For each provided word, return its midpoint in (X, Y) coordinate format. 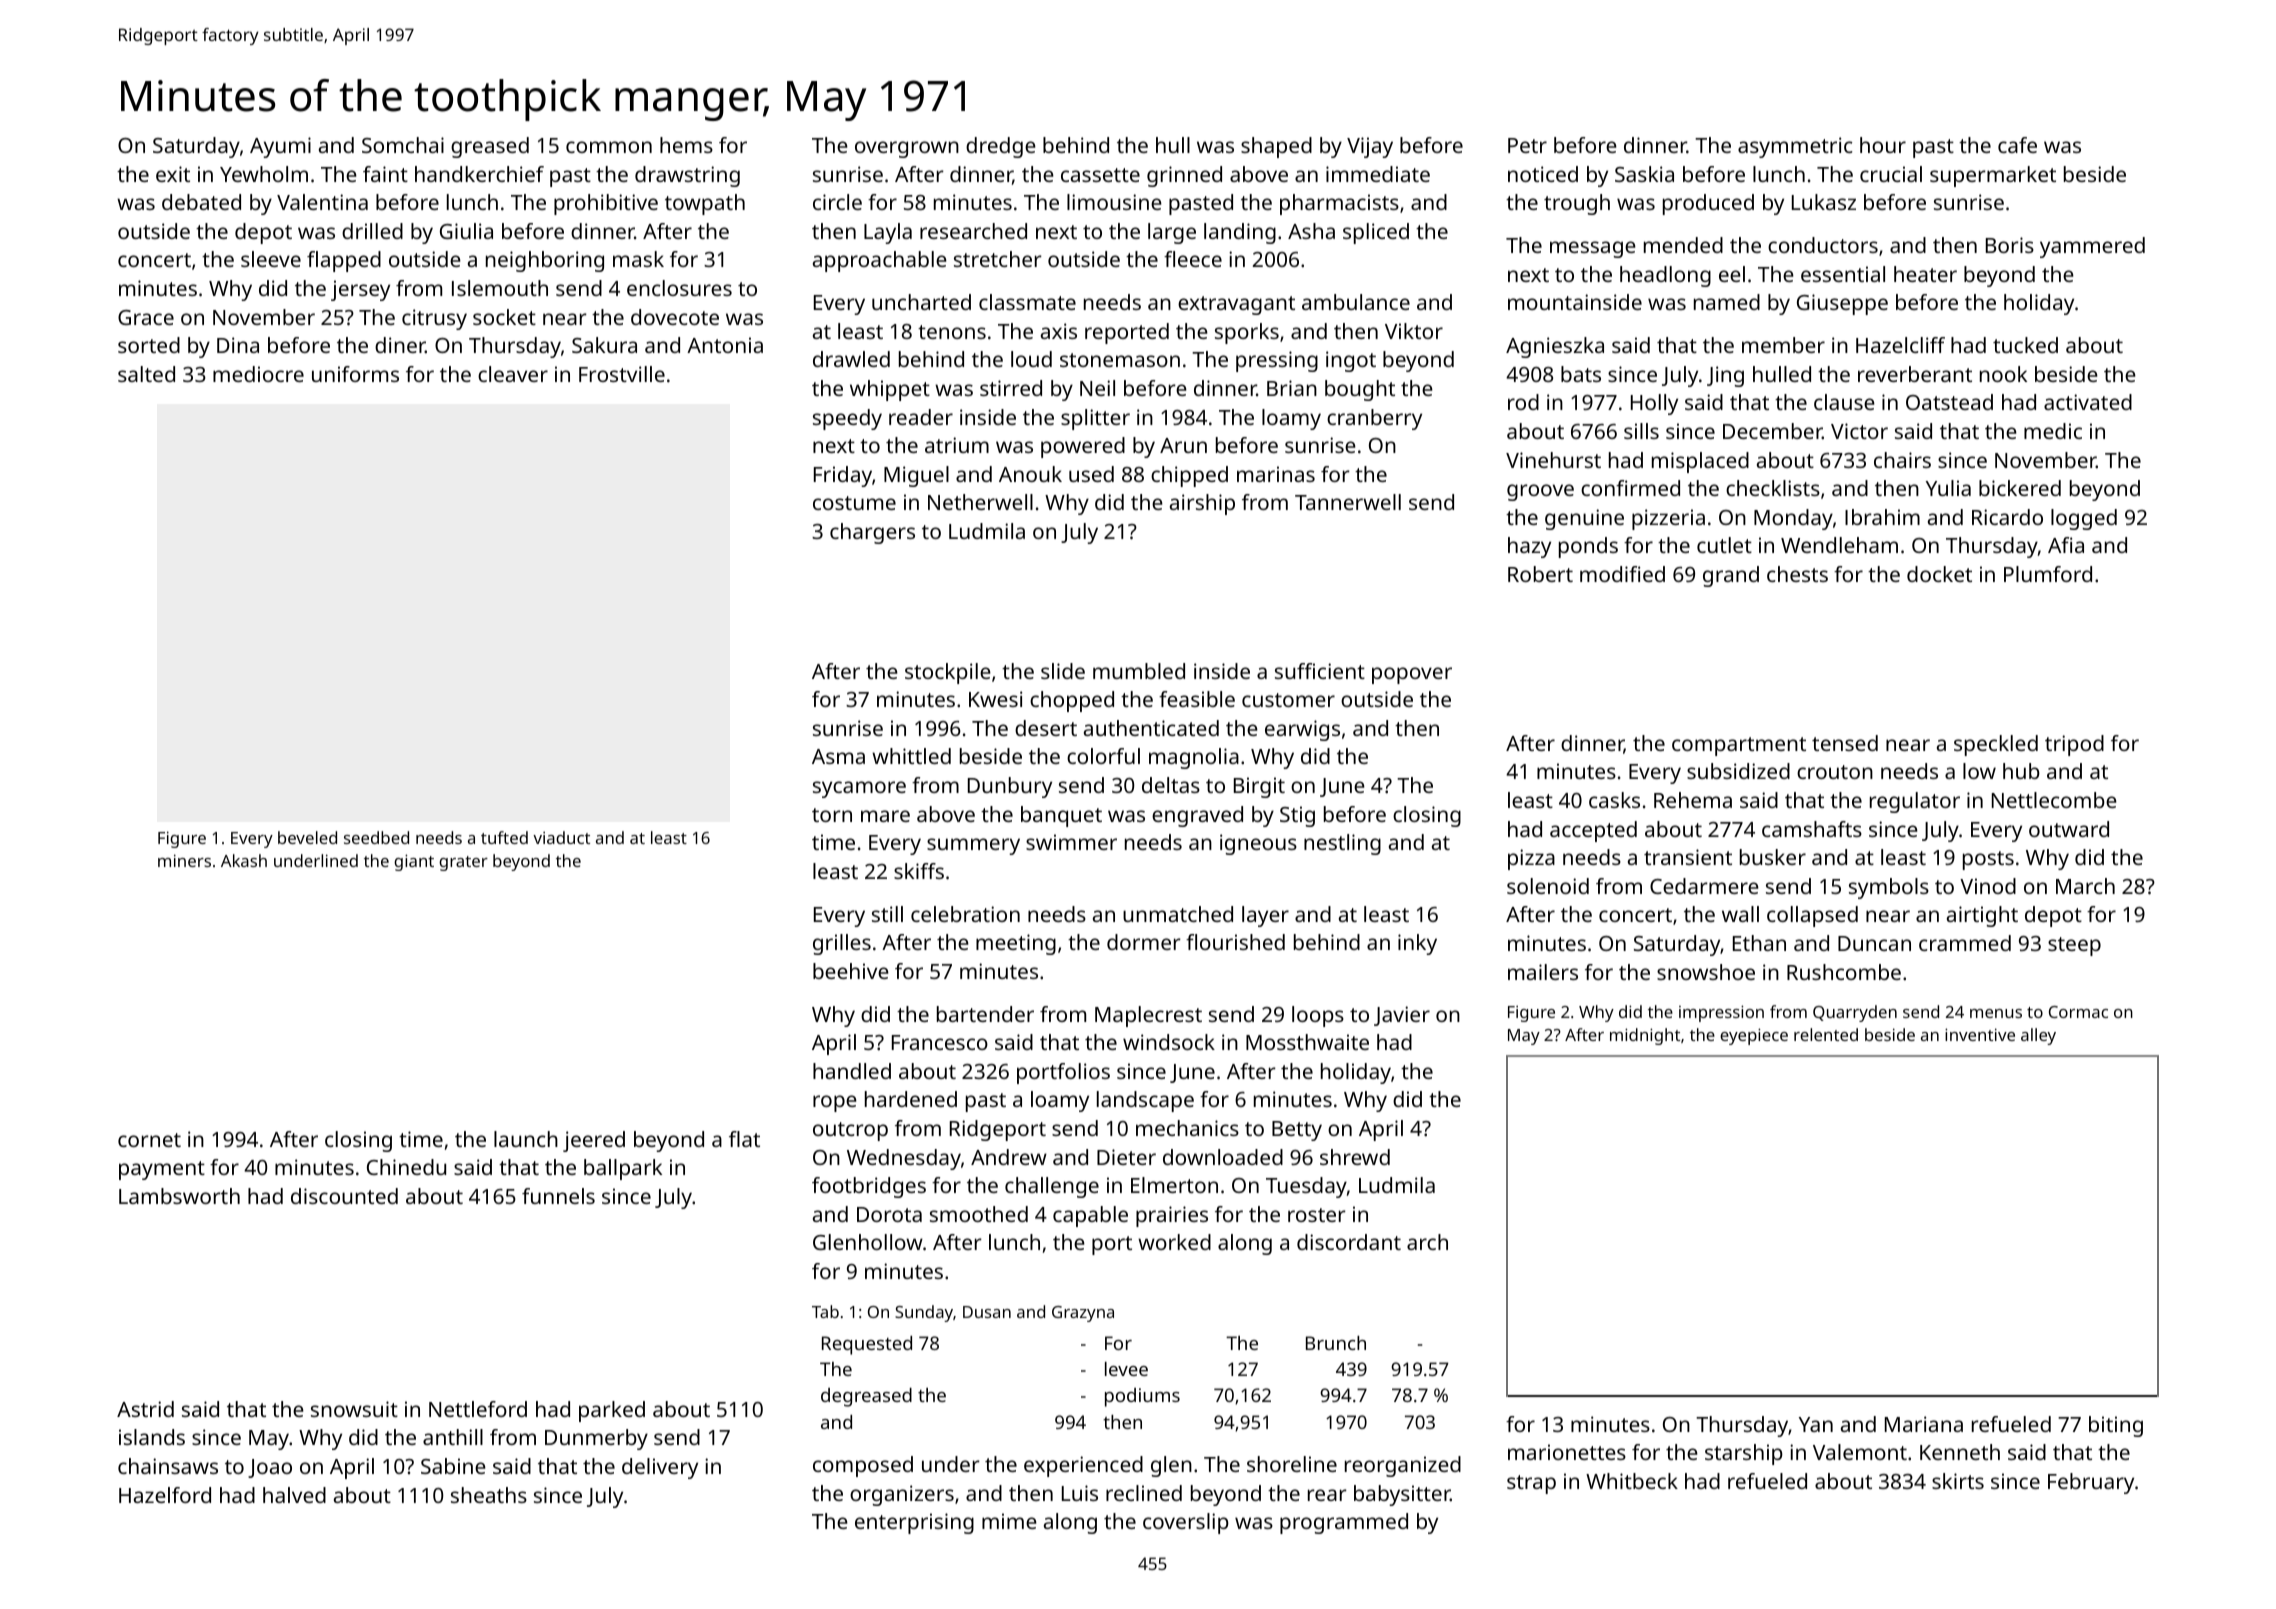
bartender (985, 1014)
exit (173, 174)
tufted (504, 837)
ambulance (1356, 302)
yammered (2092, 247)
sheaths (489, 1495)
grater (463, 863)
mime (1009, 1521)
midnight (1645, 1036)
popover (1412, 675)
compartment (1739, 746)
